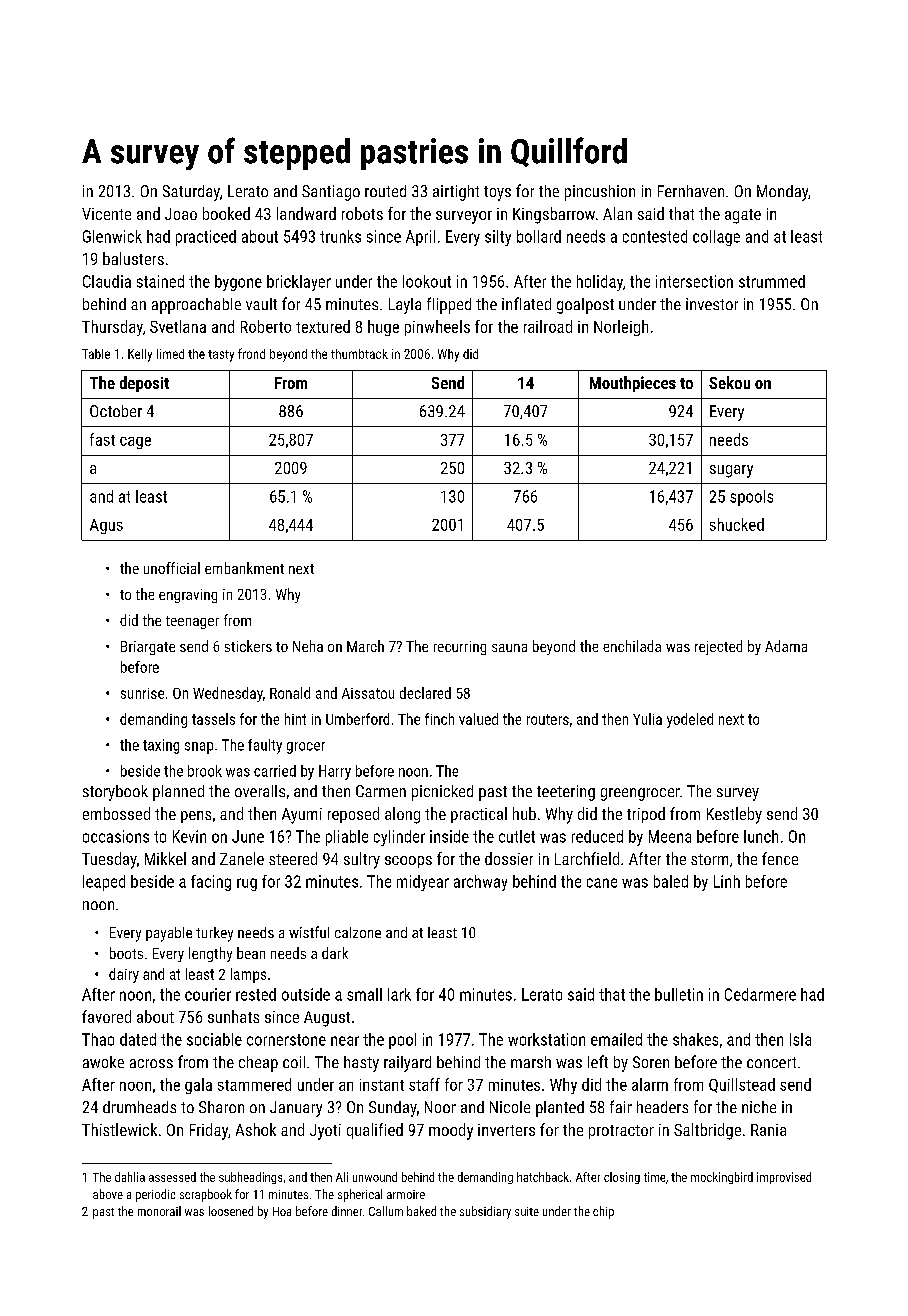  Describe the element at coordinates (421, 1211) in the screenshot. I see `baked` at that location.
